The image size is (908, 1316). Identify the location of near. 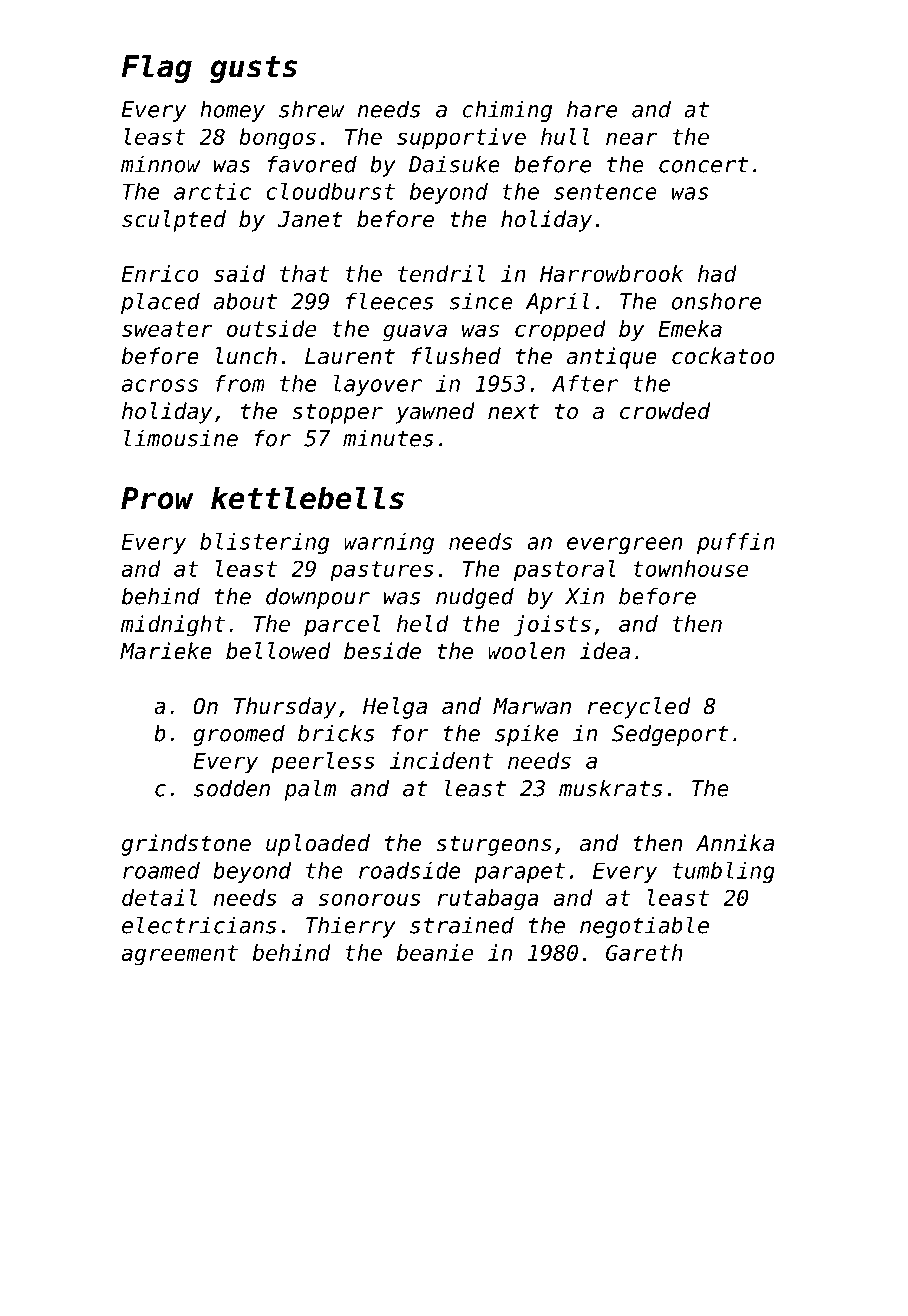
(632, 138).
